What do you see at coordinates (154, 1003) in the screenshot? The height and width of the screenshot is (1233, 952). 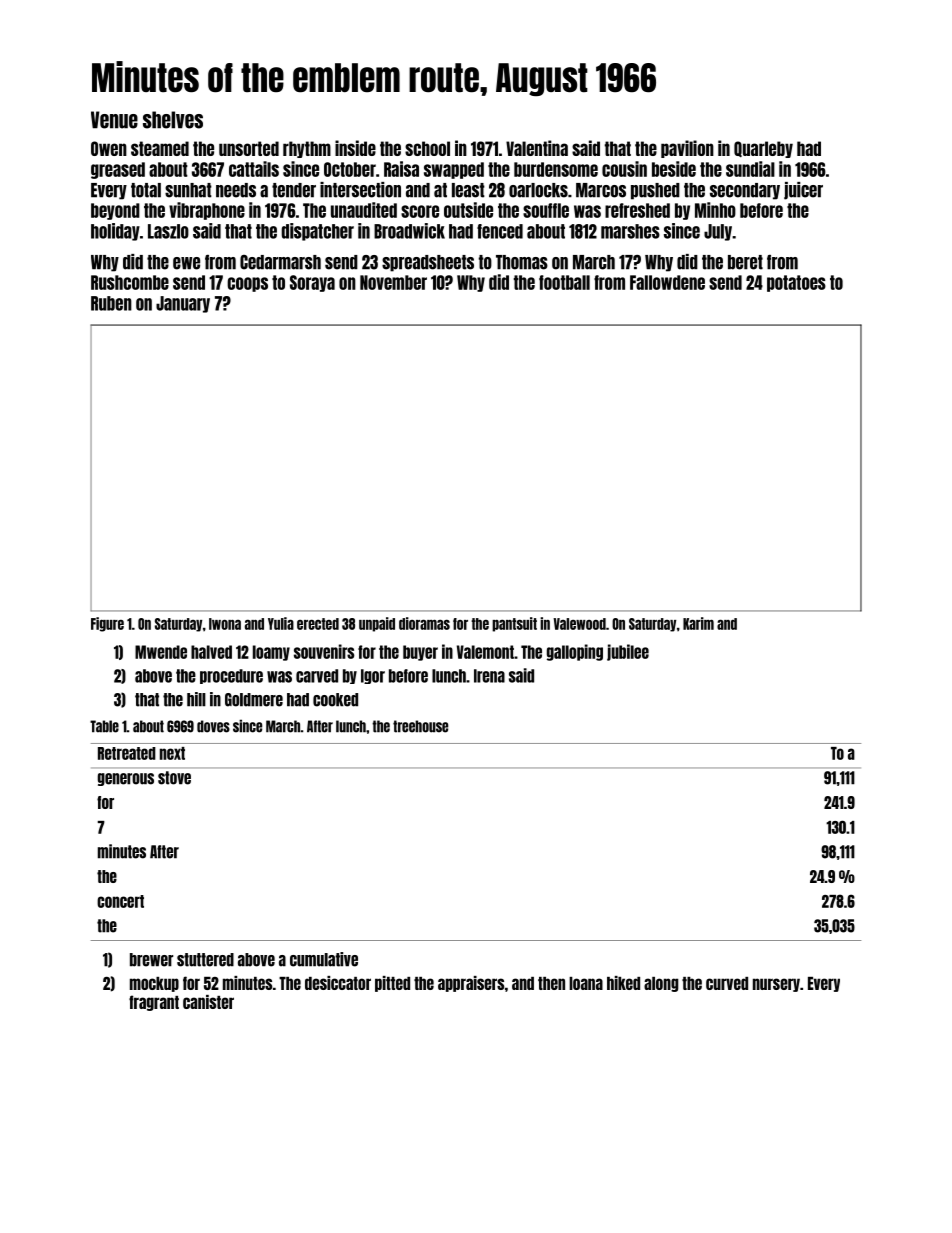 I see `fragrant` at bounding box center [154, 1003].
